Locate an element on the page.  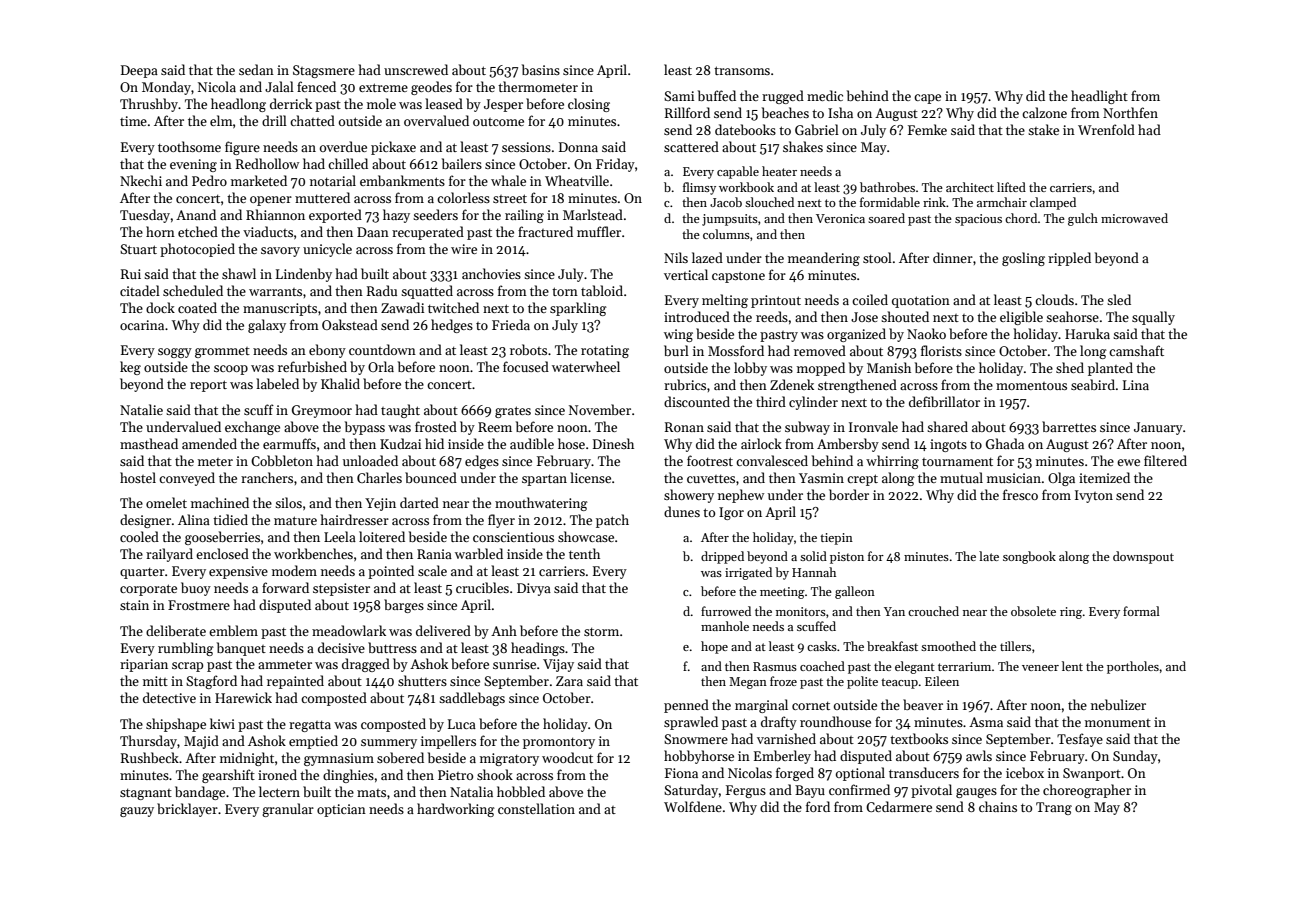
conveyed is located at coordinates (187, 479).
